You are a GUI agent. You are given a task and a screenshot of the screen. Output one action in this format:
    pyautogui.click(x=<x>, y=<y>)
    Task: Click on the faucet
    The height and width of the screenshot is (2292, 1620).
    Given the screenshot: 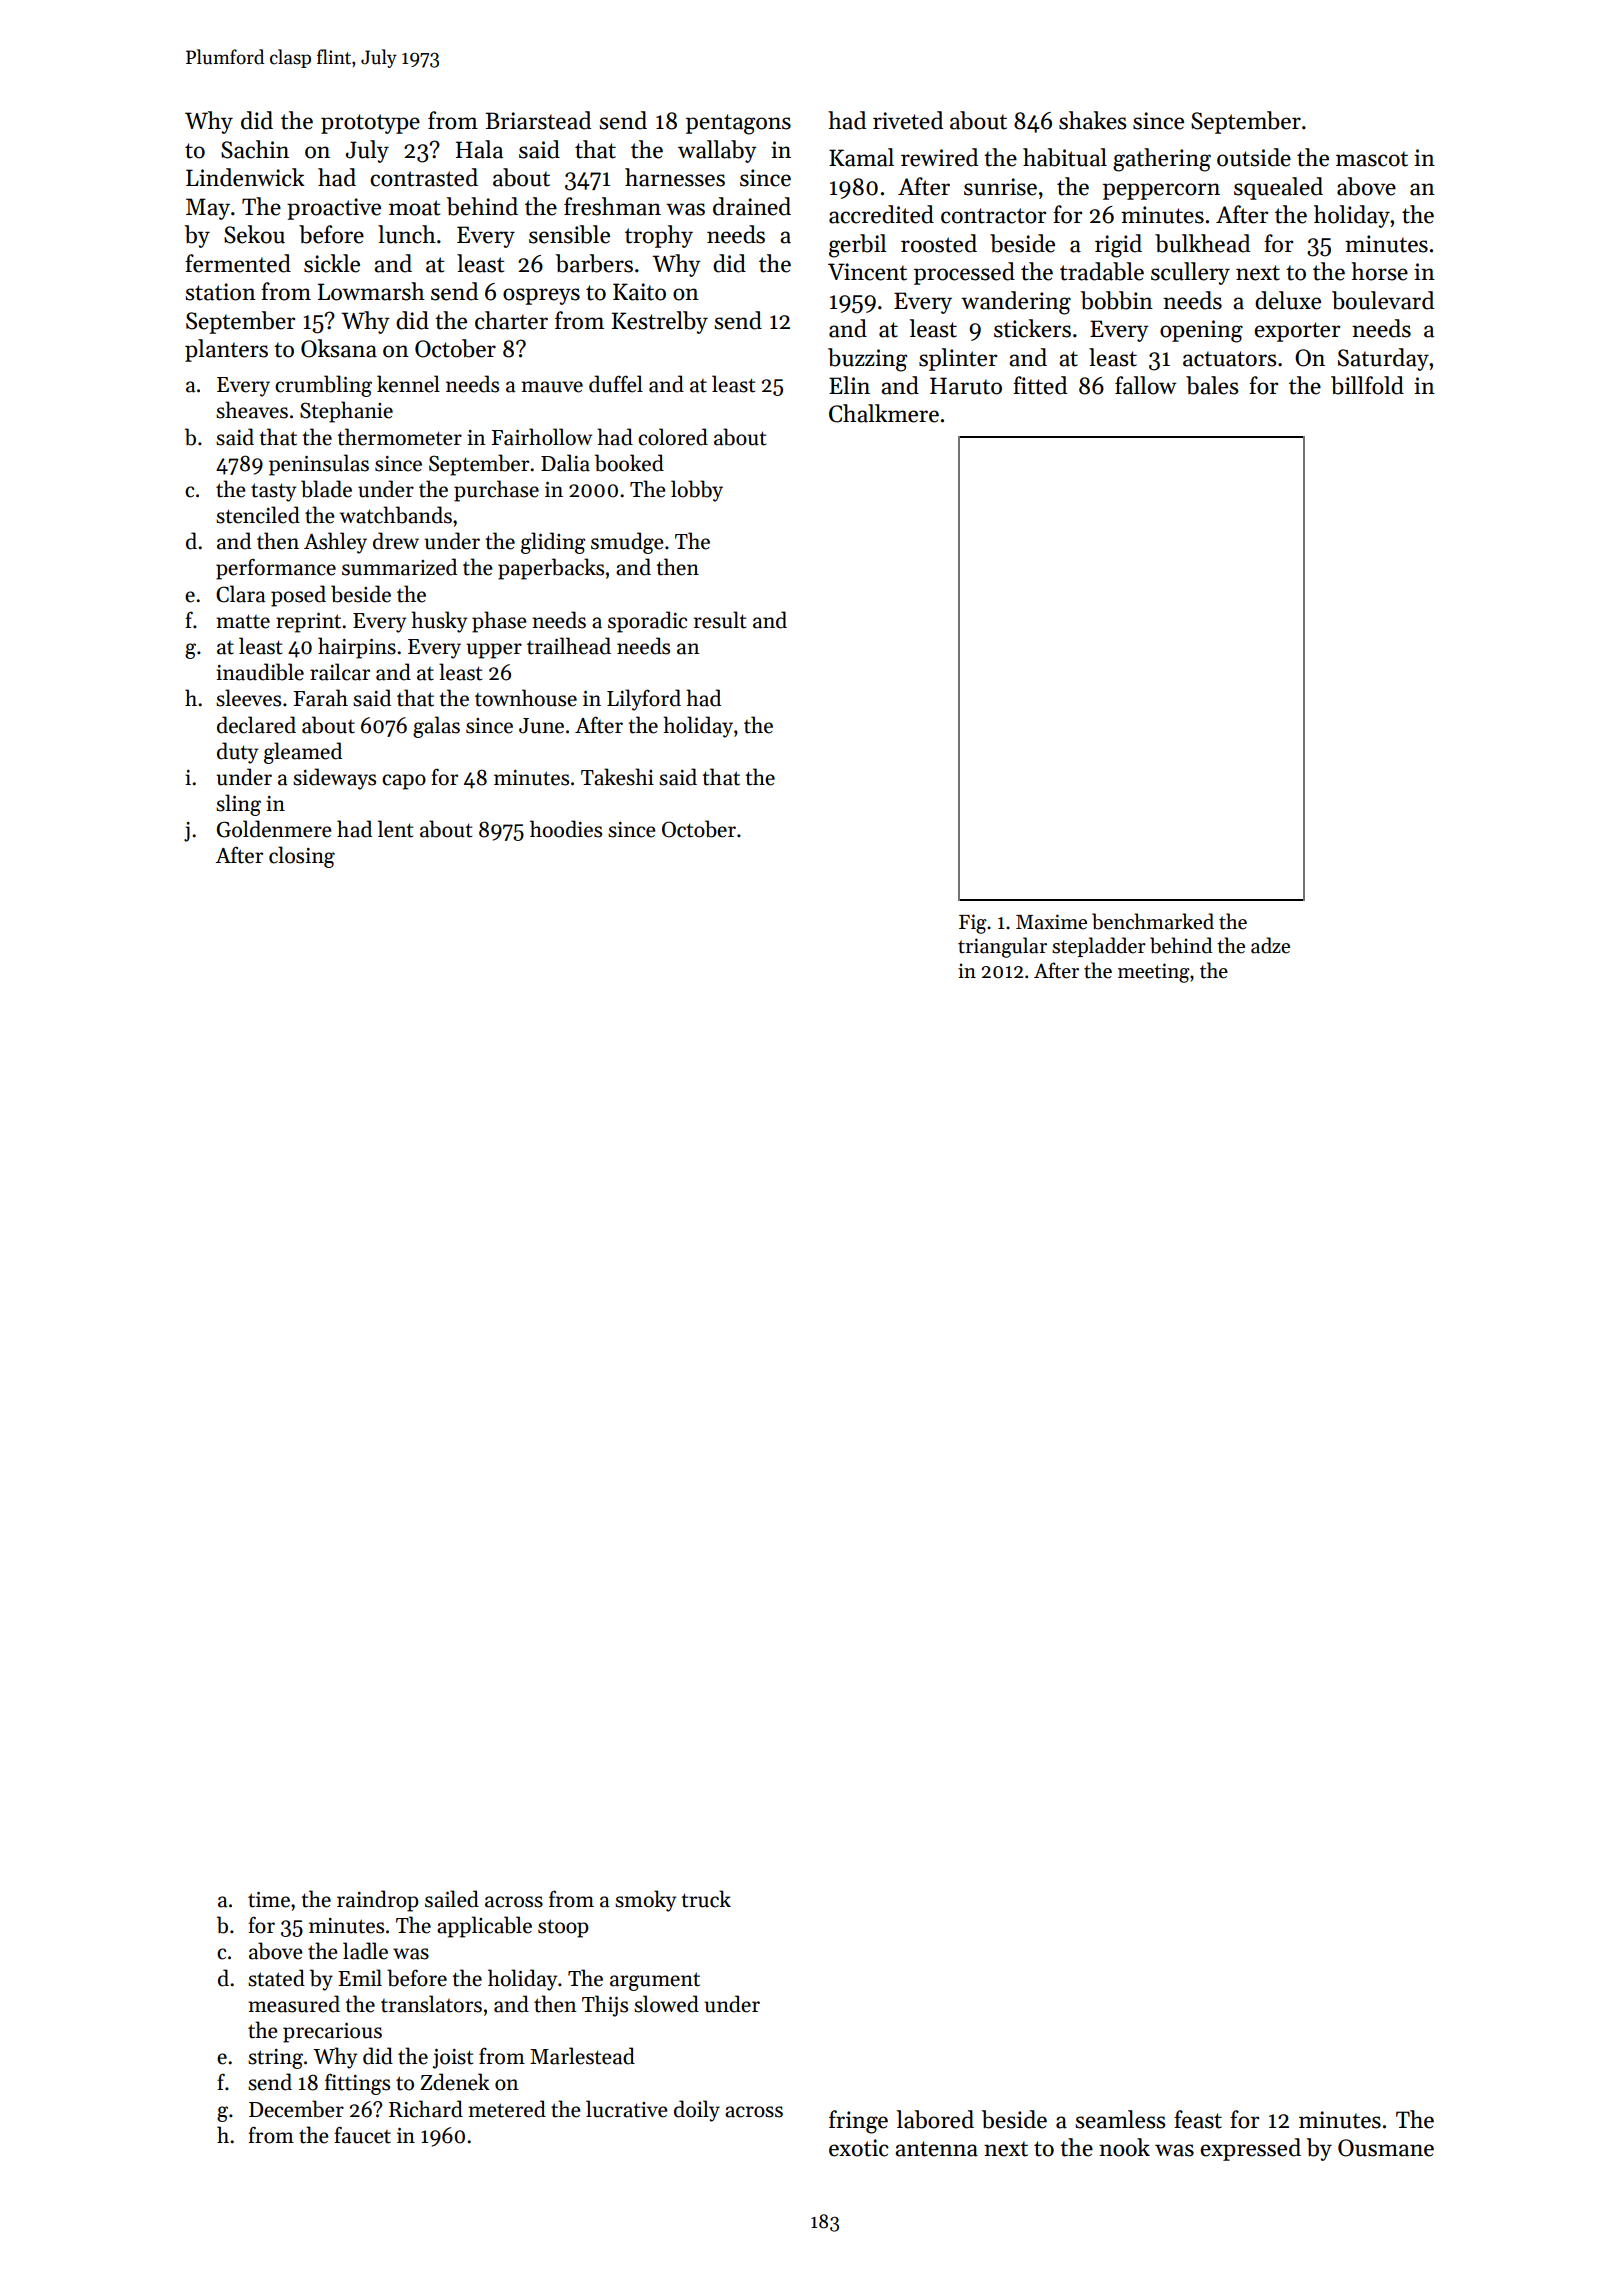 What is the action you would take?
    pyautogui.click(x=362, y=2135)
